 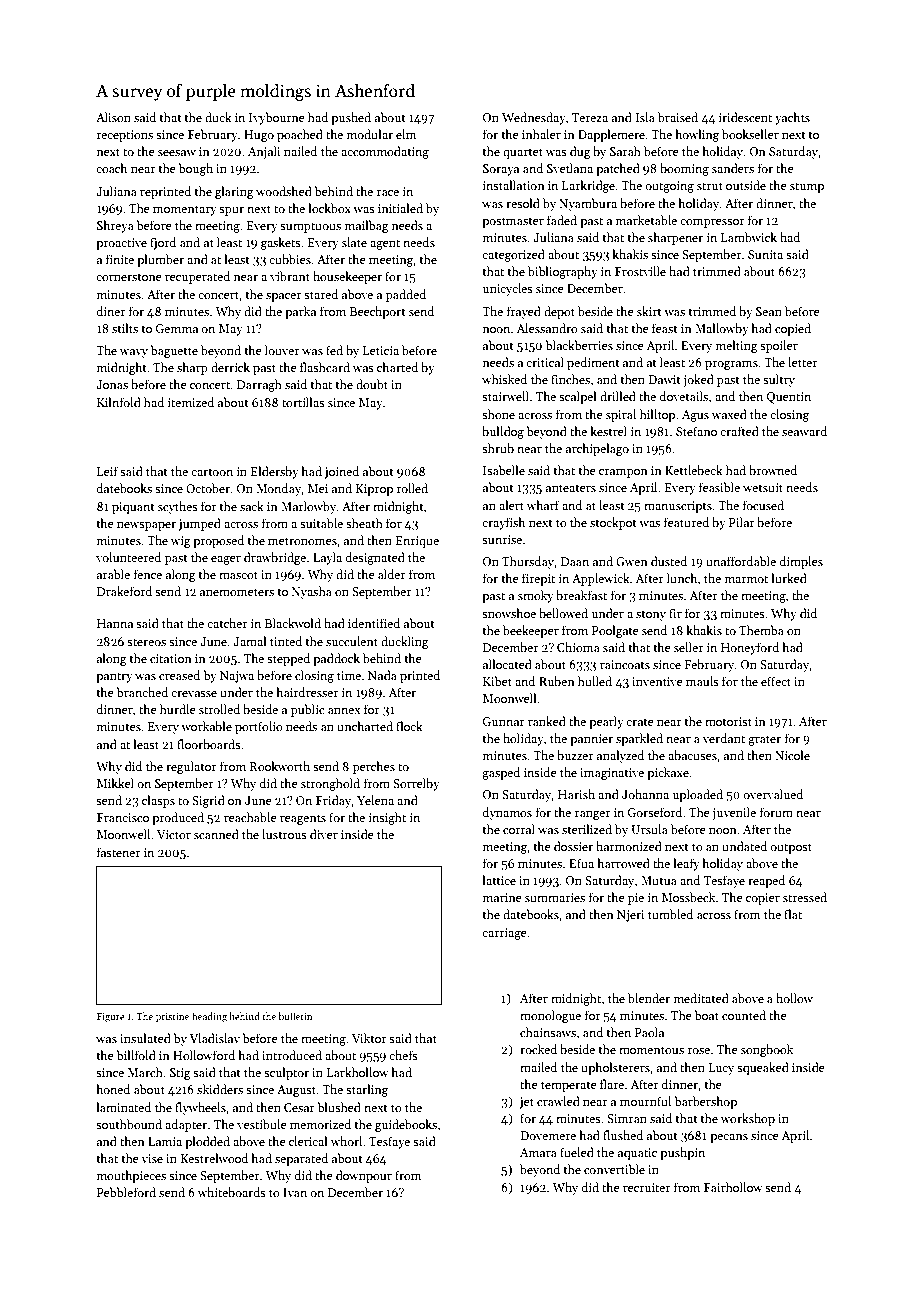 What do you see at coordinates (382, 675) in the page?
I see `Nada` at bounding box center [382, 675].
